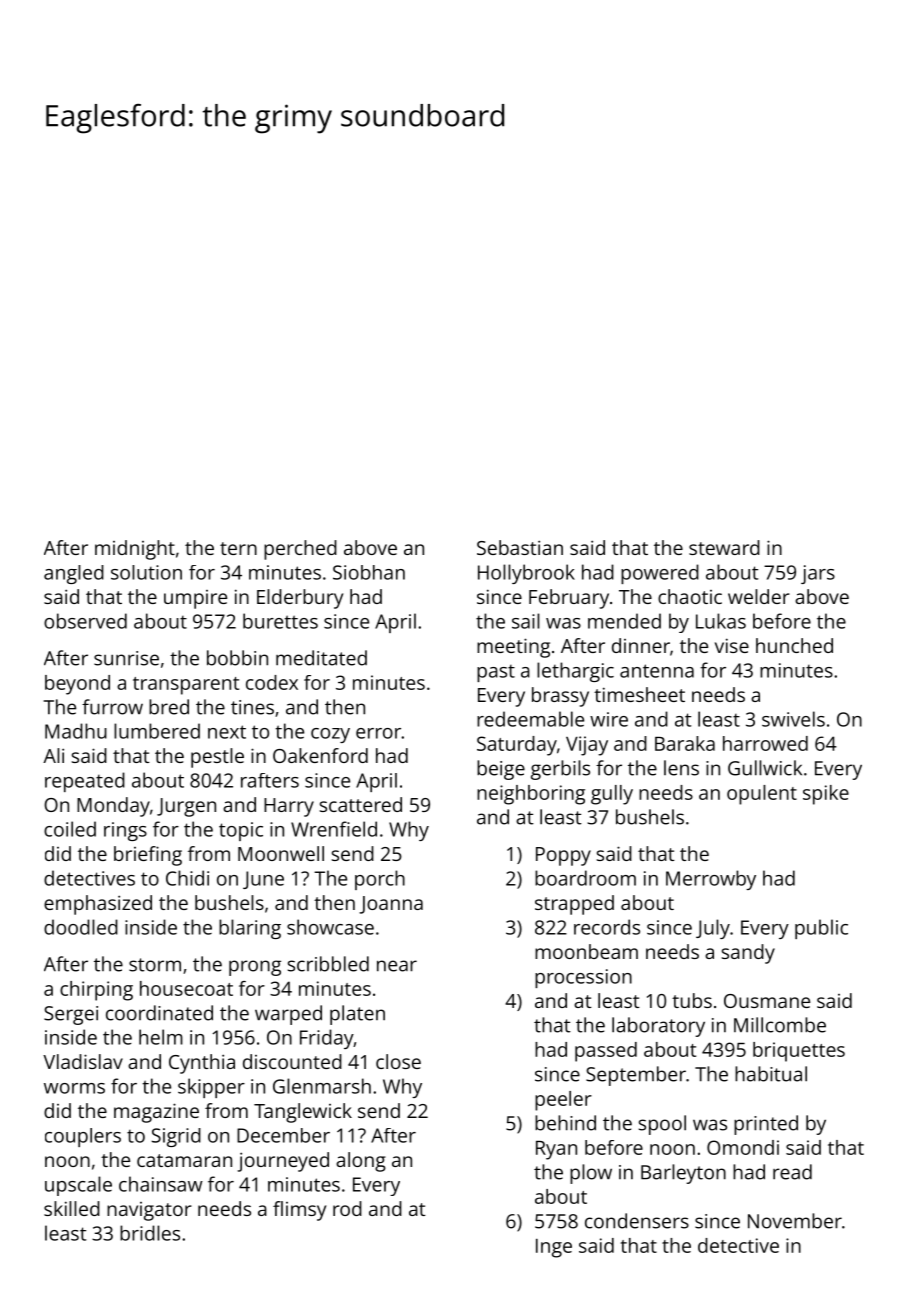  Describe the element at coordinates (347, 1208) in the document. I see `rod` at that location.
